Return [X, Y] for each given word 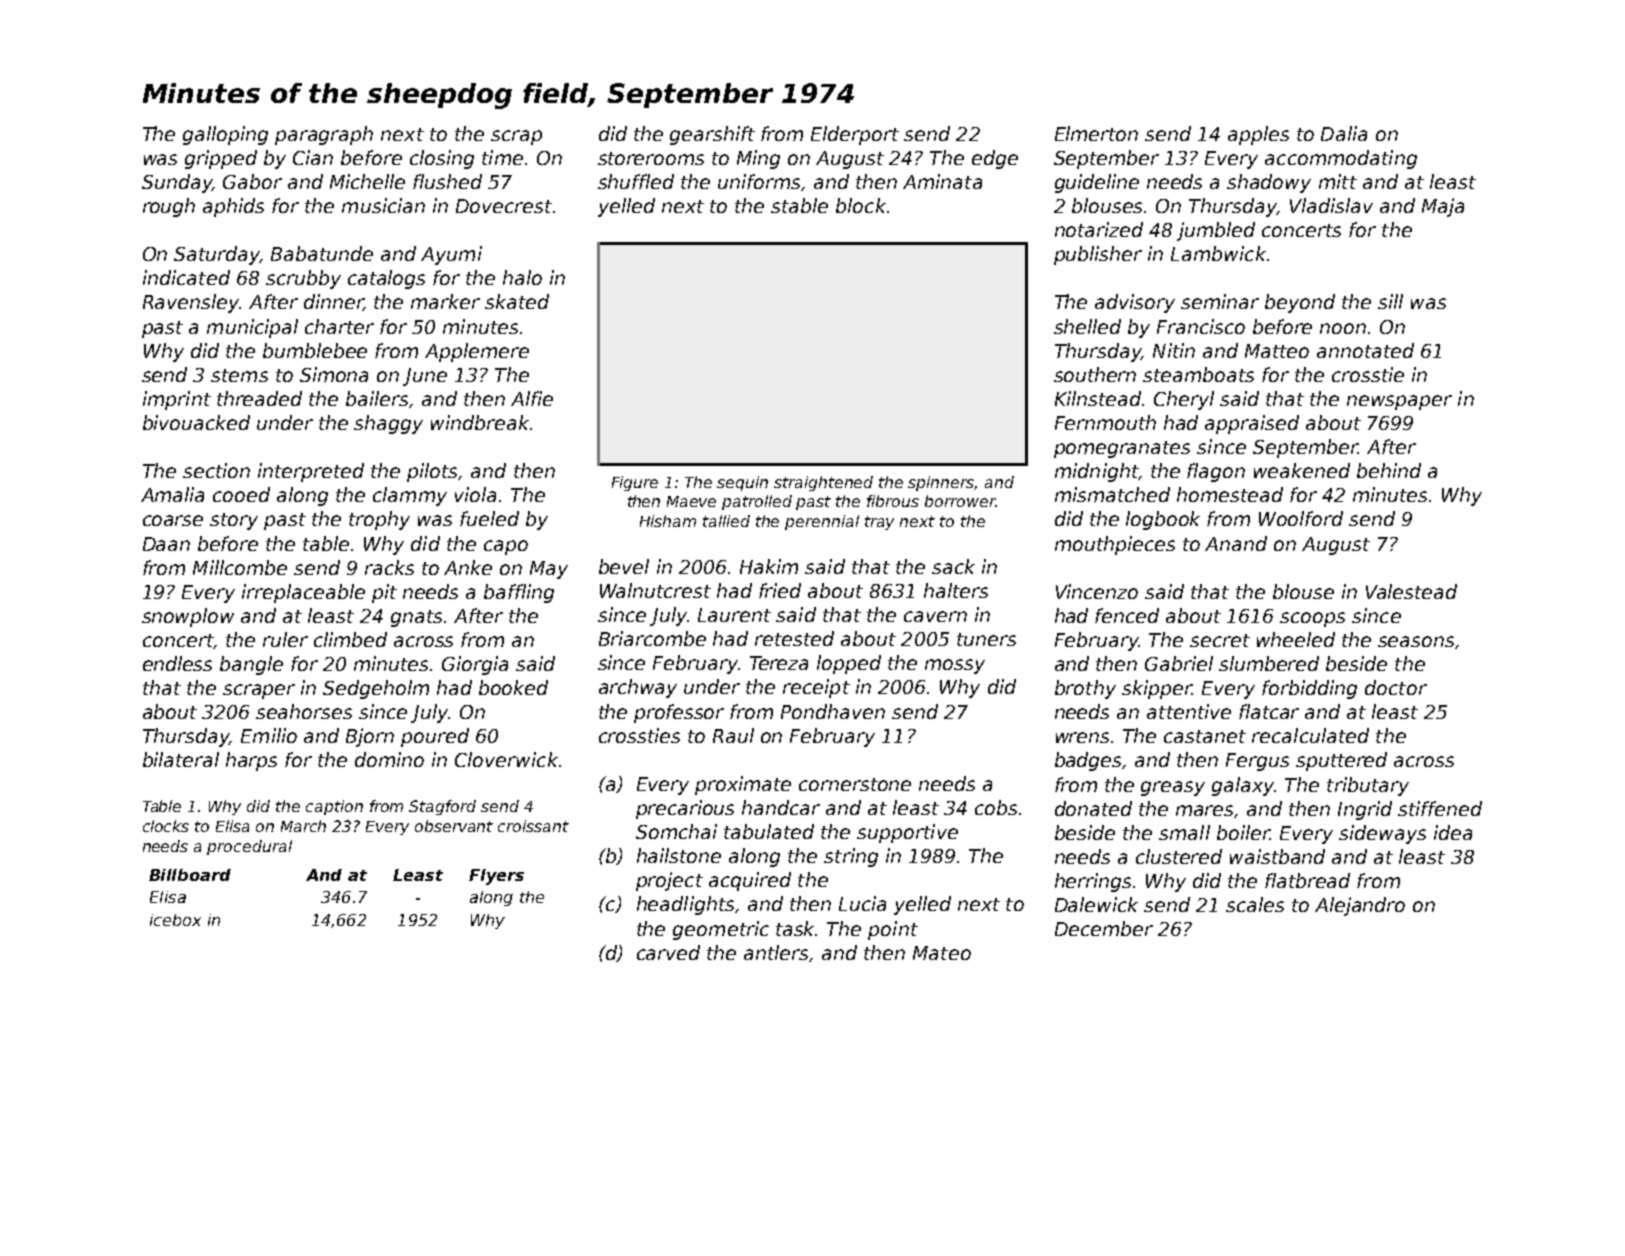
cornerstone [855, 784]
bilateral [181, 759]
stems [239, 375]
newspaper [1399, 402]
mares [1205, 811]
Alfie [532, 398]
